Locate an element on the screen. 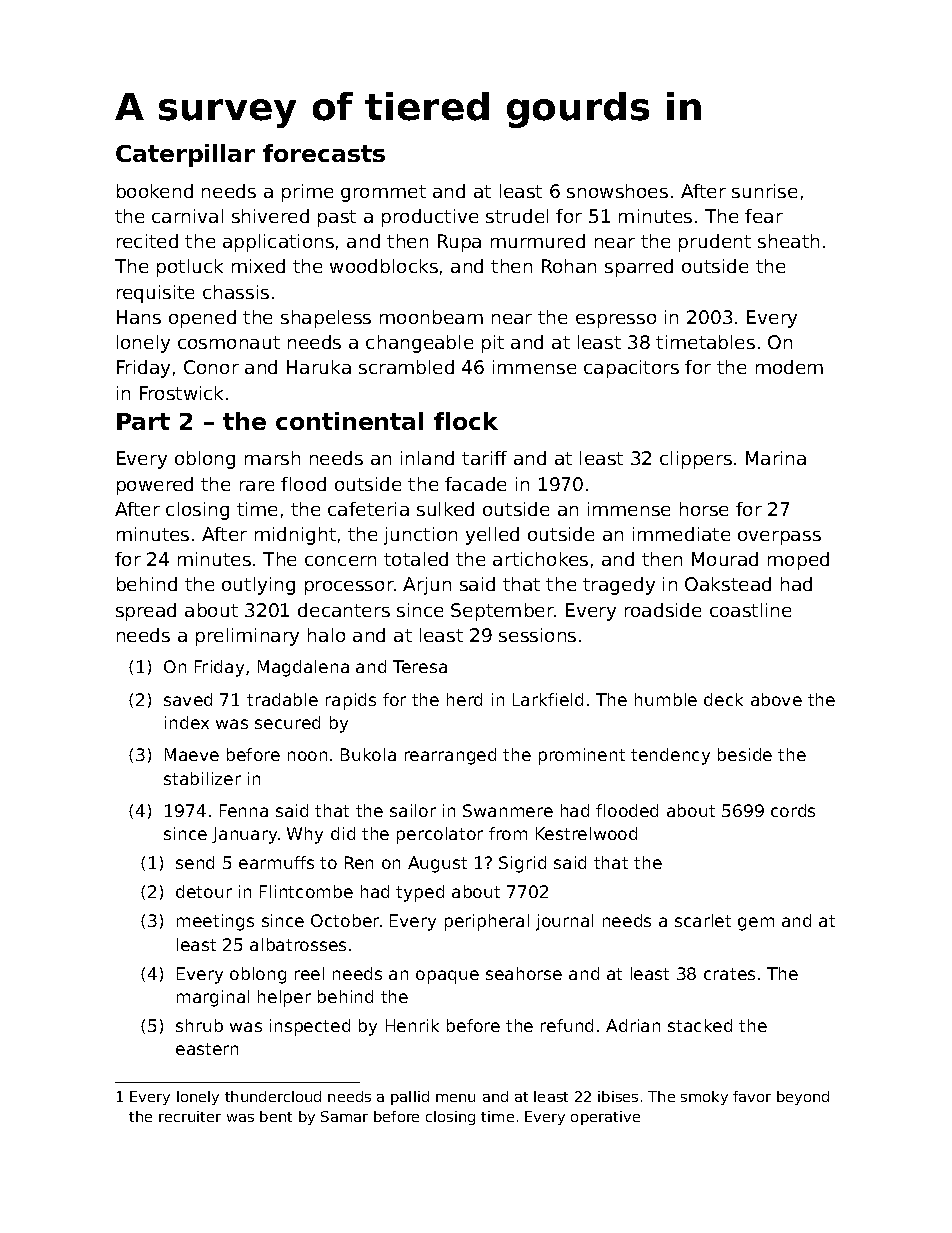 The width and height of the screenshot is (952, 1233). pallid is located at coordinates (410, 1098).
